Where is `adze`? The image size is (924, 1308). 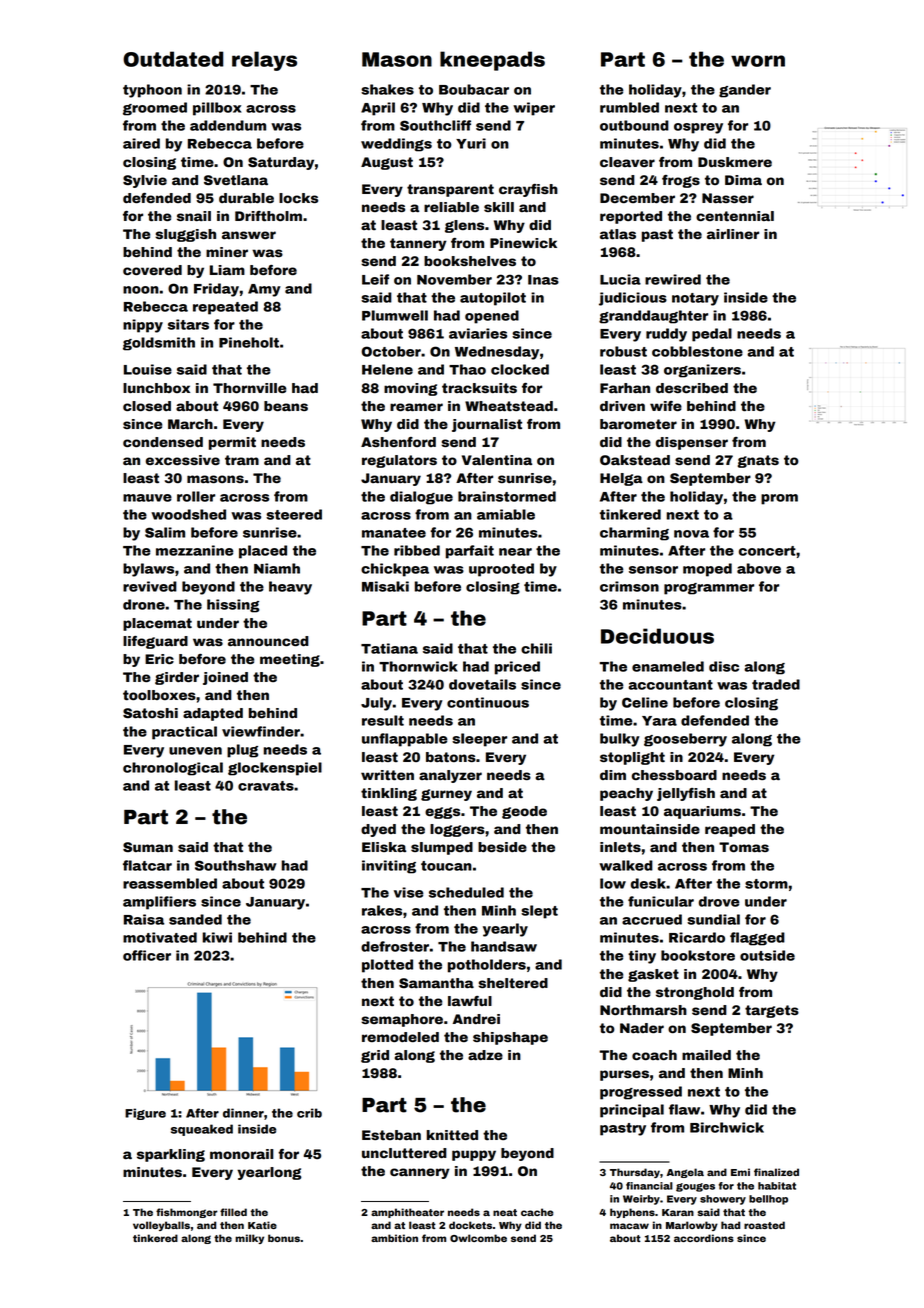
adze is located at coordinates (485, 1055).
